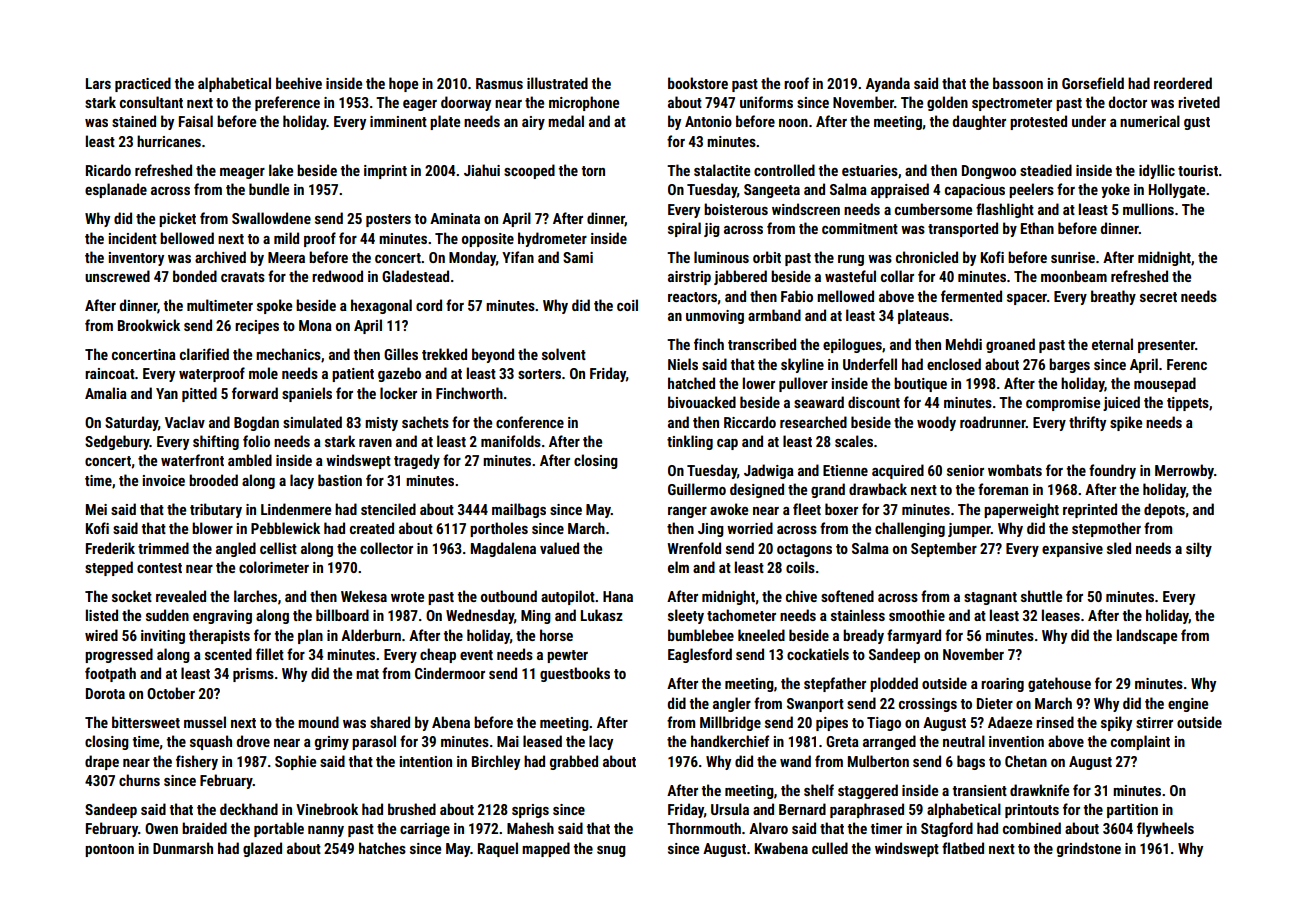 This document has width=1308, height=924. What do you see at coordinates (692, 297) in the document?
I see `reactors` at bounding box center [692, 297].
